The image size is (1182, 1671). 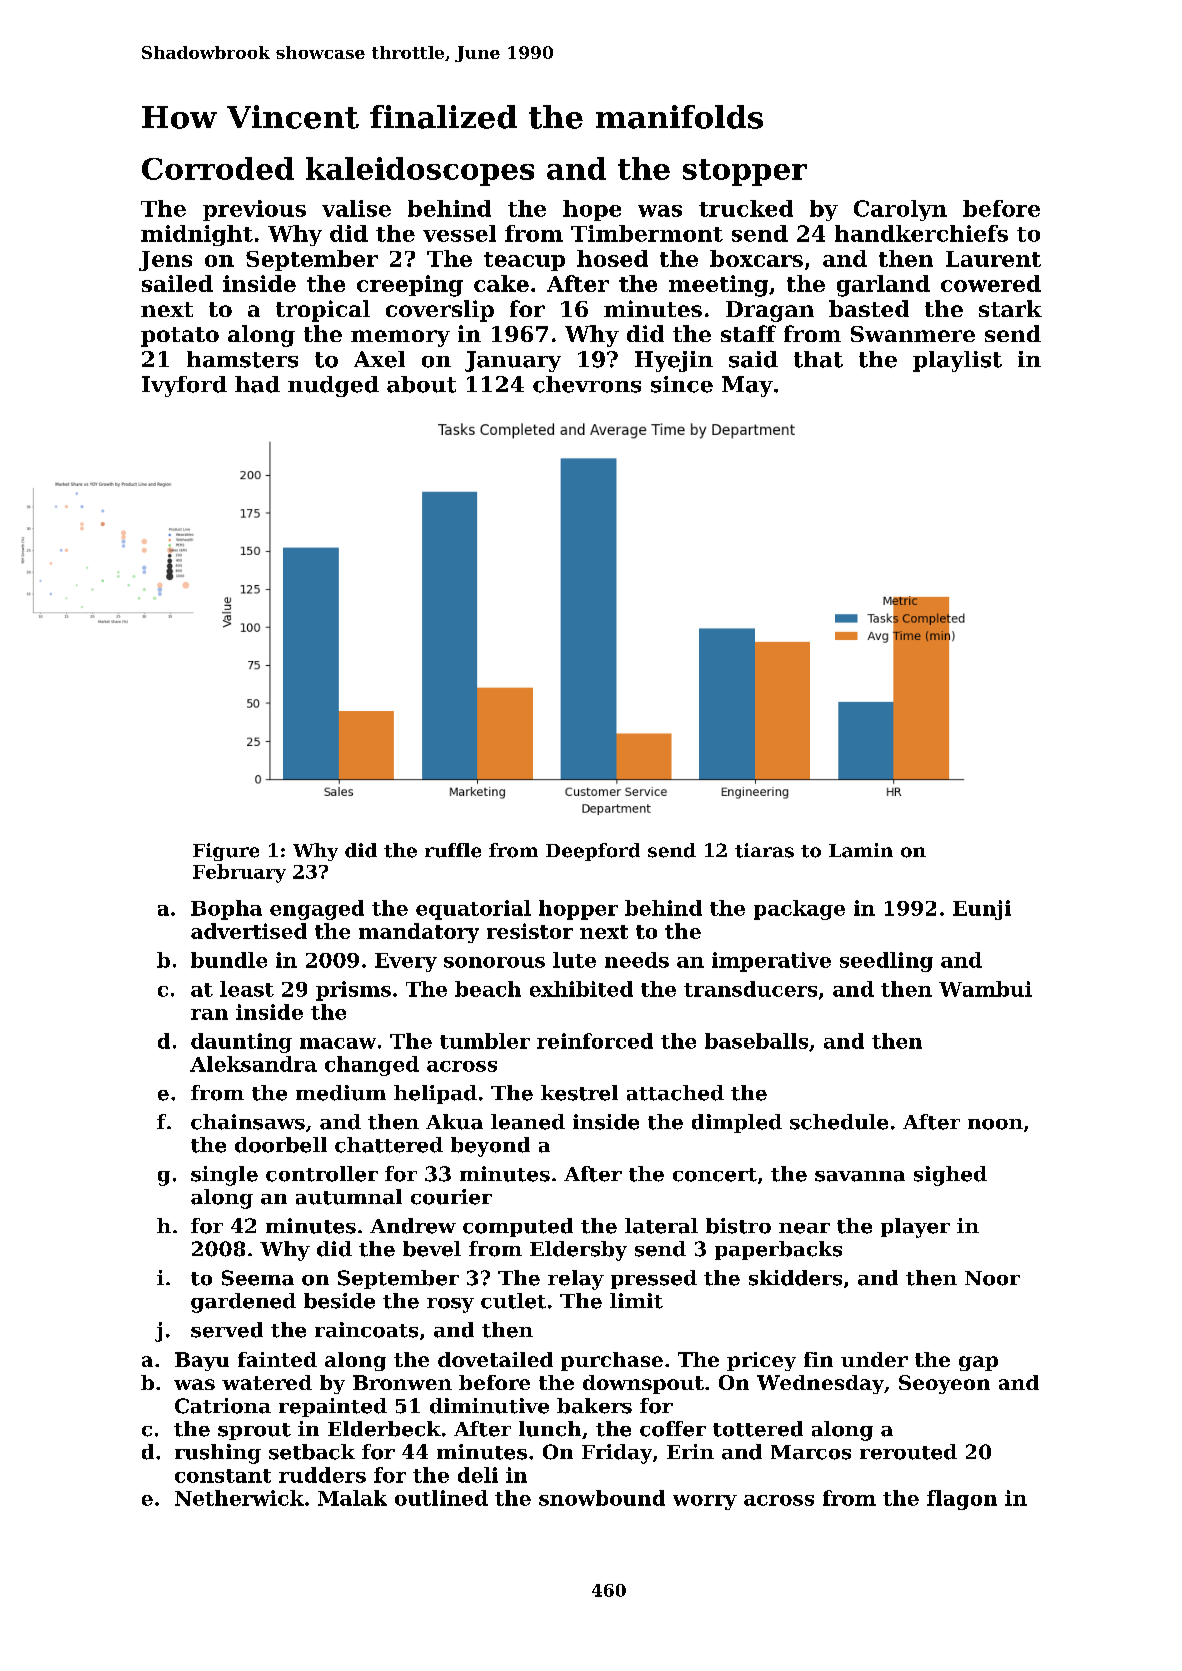 What do you see at coordinates (745, 172) in the image?
I see `stopper` at bounding box center [745, 172].
